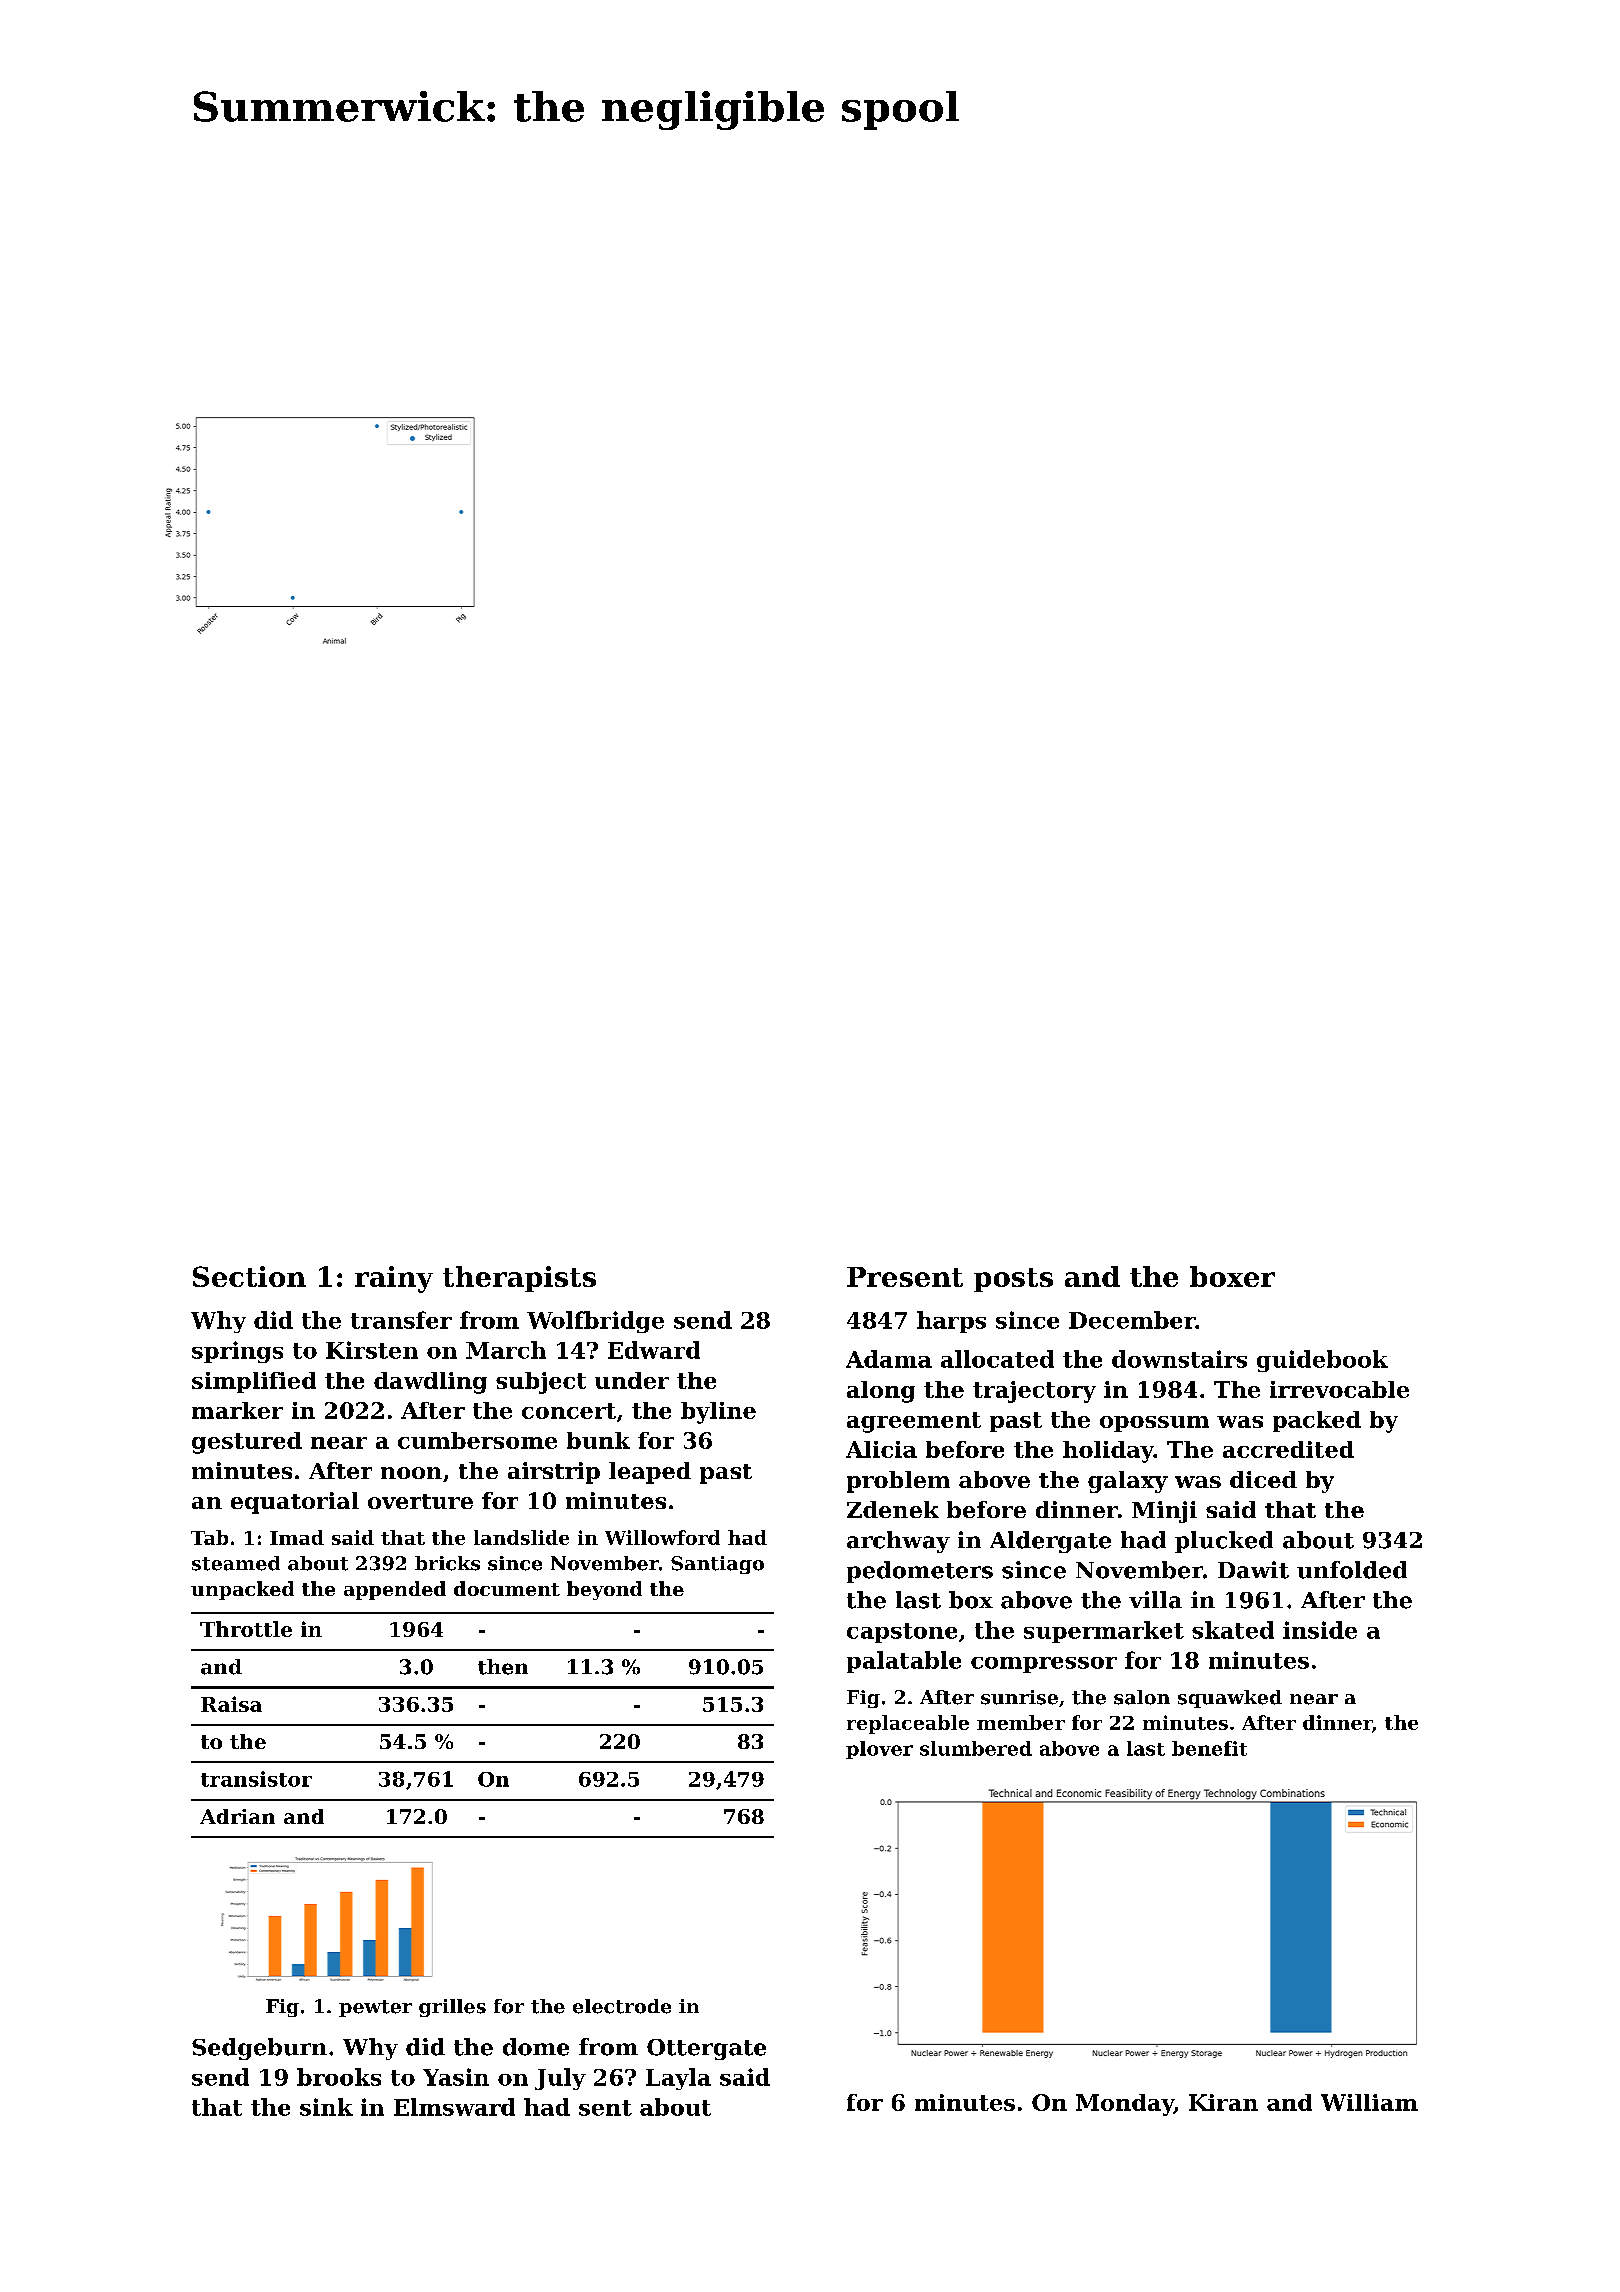 This screenshot has height=2292, width=1620. What do you see at coordinates (503, 1667) in the screenshot?
I see `then` at bounding box center [503, 1667].
